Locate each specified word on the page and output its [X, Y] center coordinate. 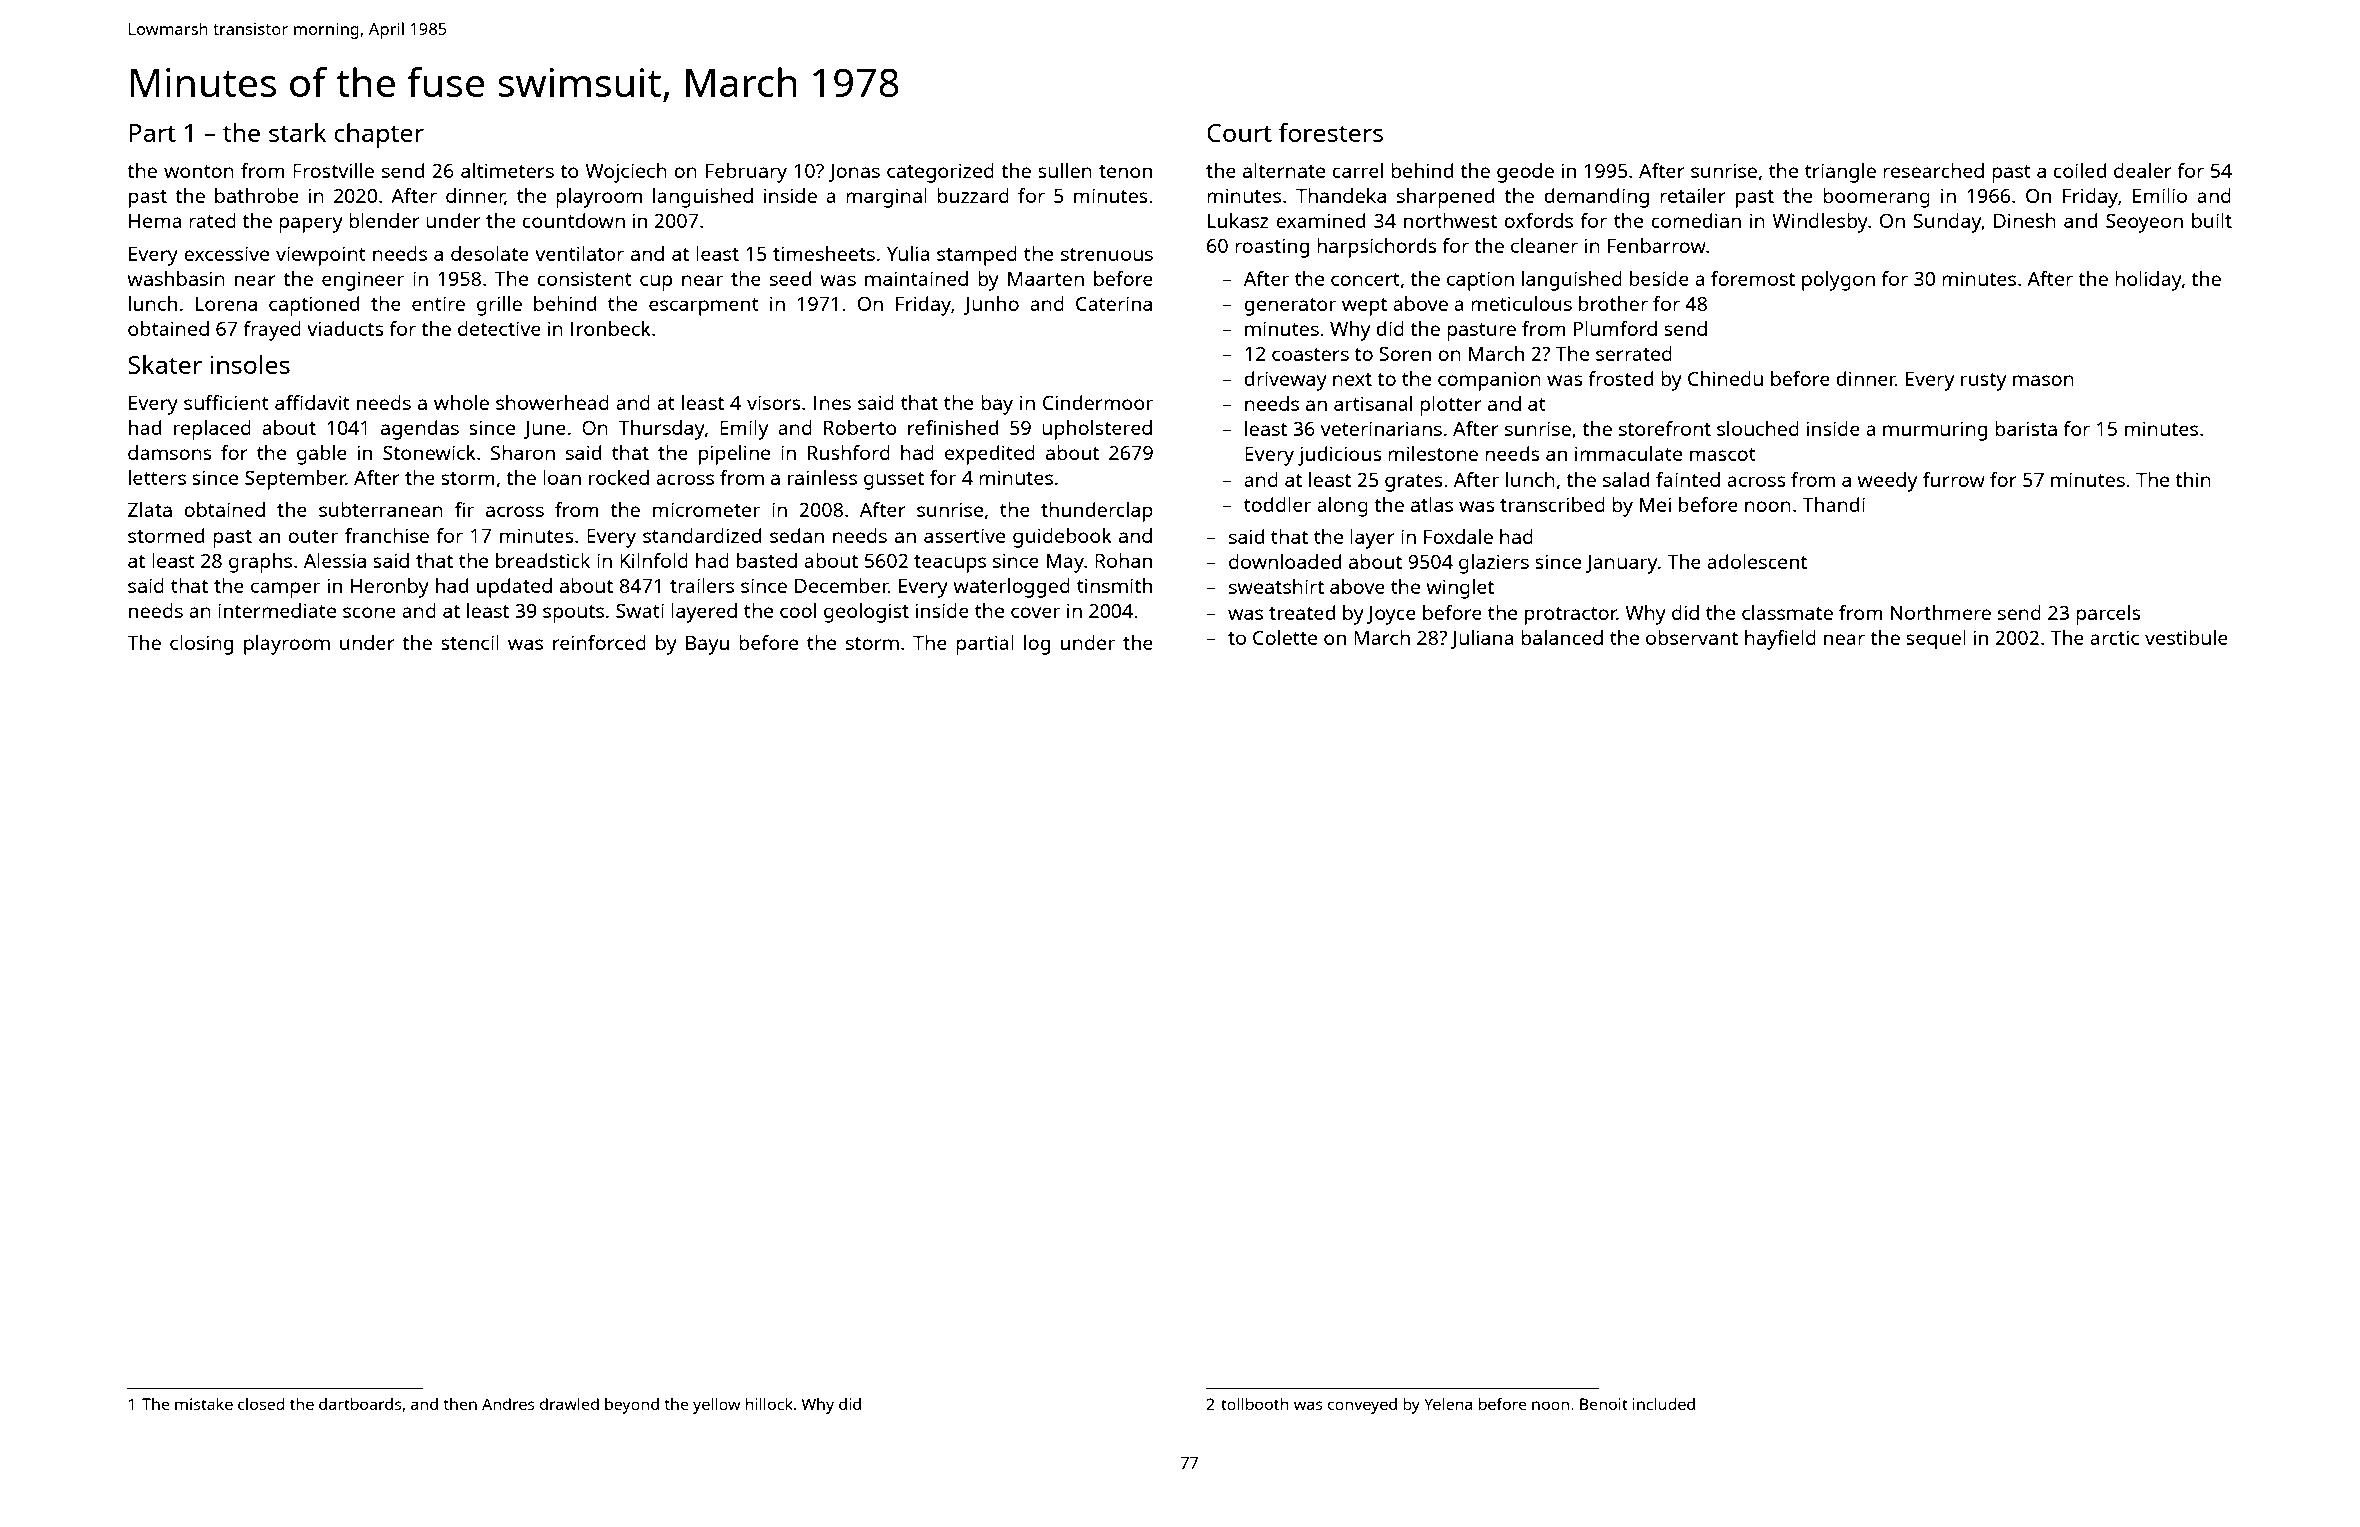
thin [2193, 479]
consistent [584, 278]
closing [201, 645]
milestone [1433, 453]
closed [261, 1404]
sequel [1936, 640]
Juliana [1482, 639]
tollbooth [1255, 1404]
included [1664, 1404]
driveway [1285, 381]
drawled [569, 1404]
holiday [2148, 281]
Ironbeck [611, 328]
